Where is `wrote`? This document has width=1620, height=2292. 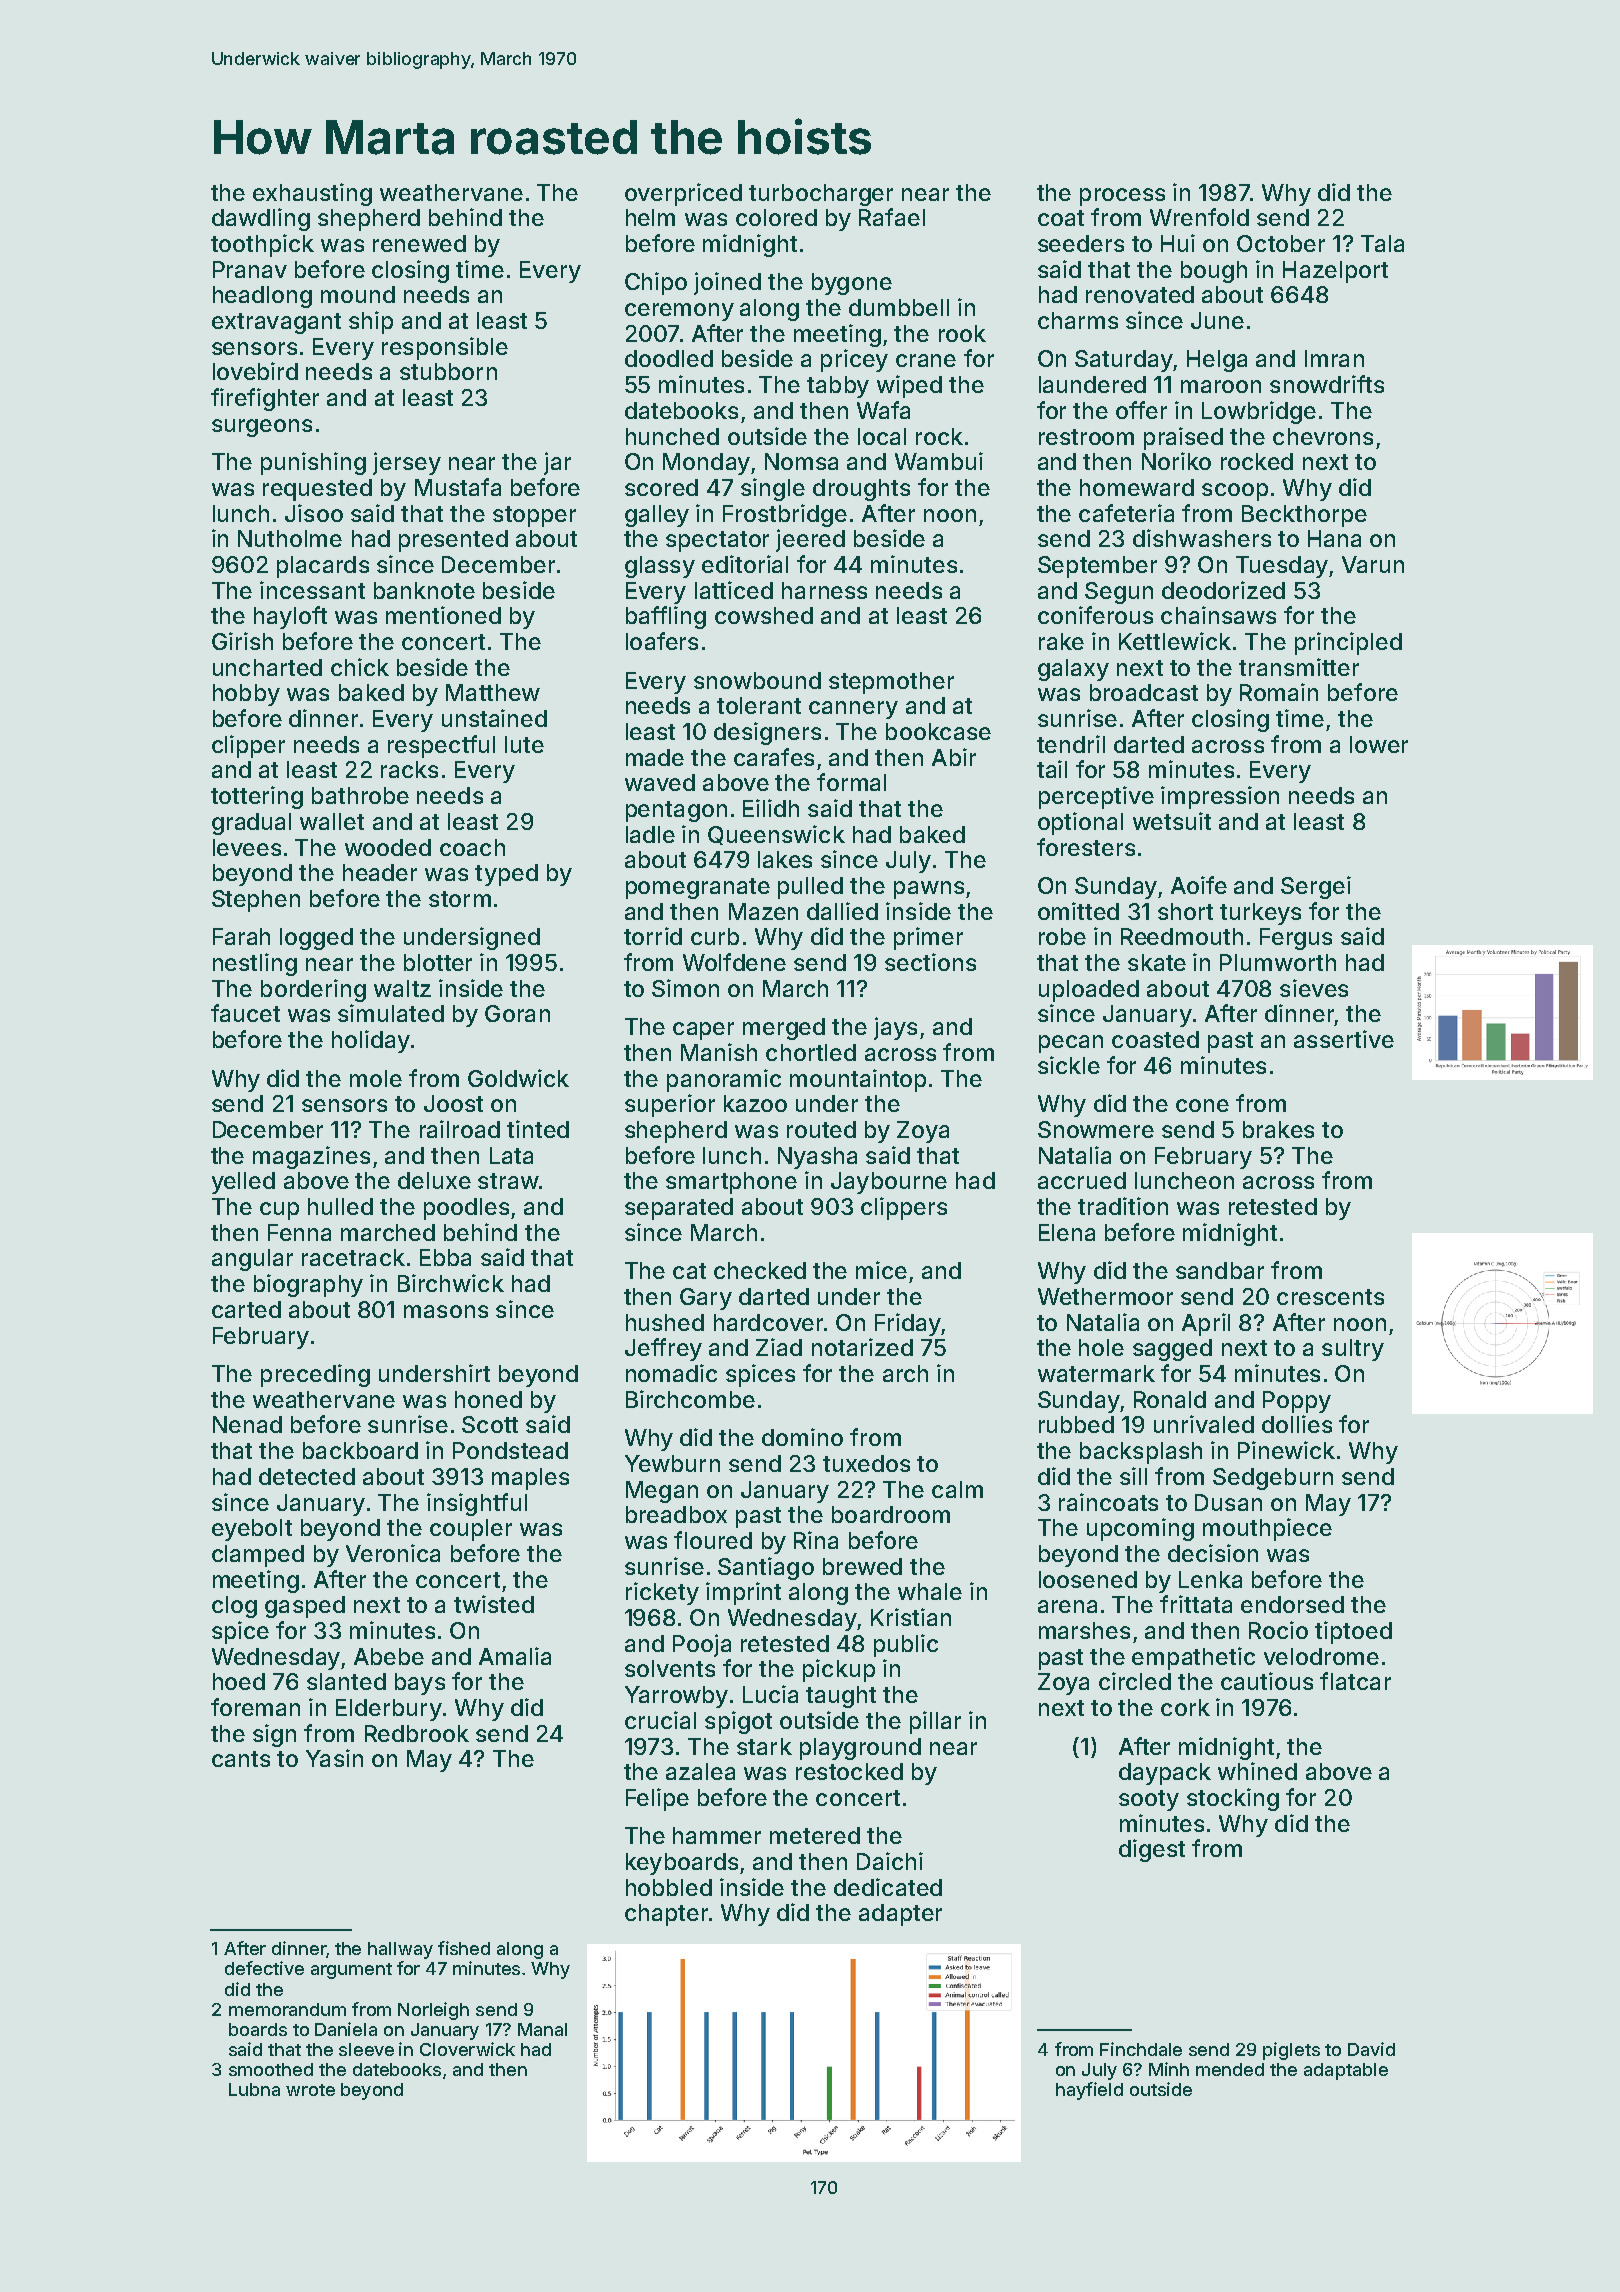 wrote is located at coordinates (310, 2090).
